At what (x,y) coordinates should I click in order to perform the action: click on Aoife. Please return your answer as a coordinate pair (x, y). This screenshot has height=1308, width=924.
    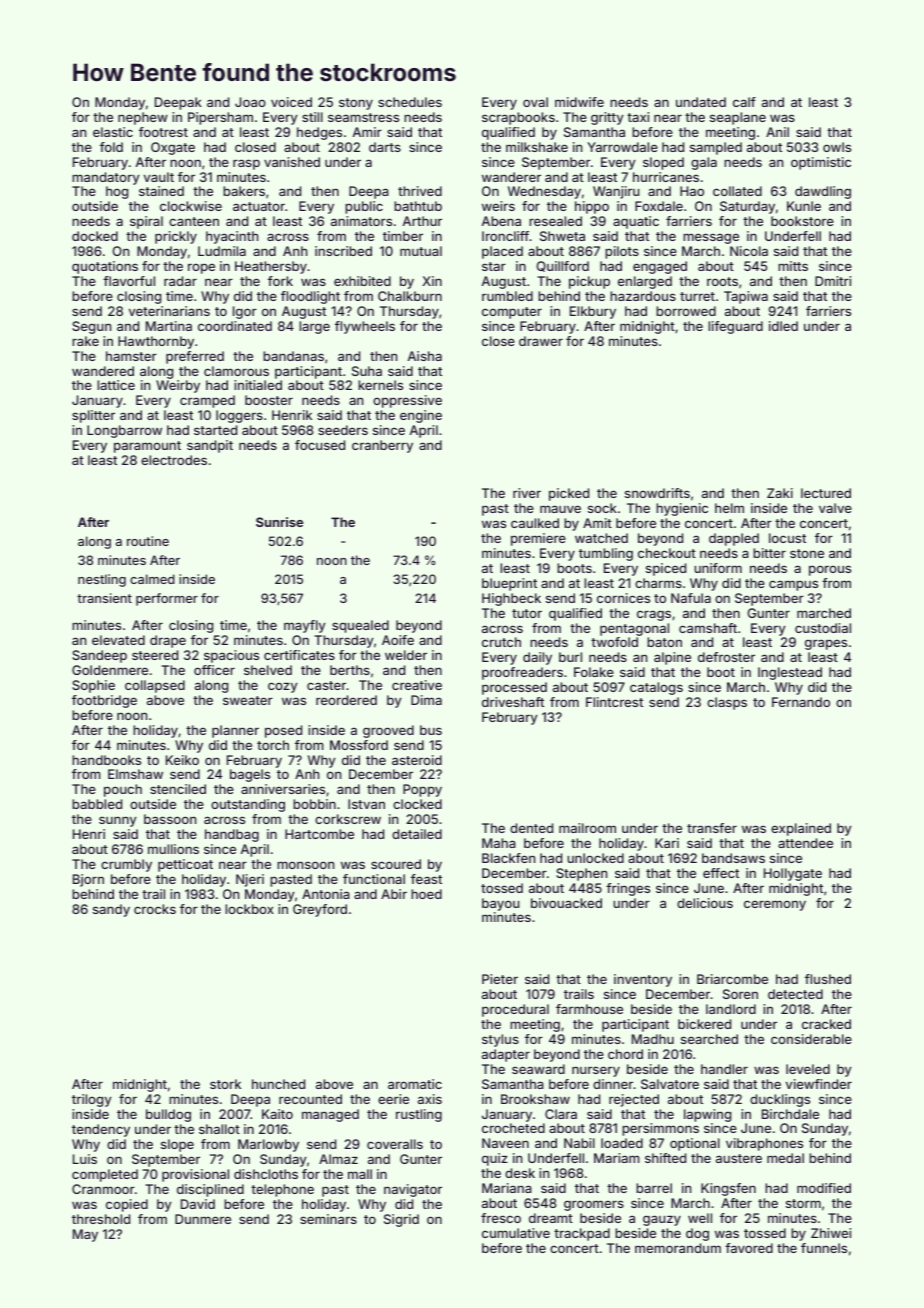
    Looking at the image, I should click on (398, 640).
